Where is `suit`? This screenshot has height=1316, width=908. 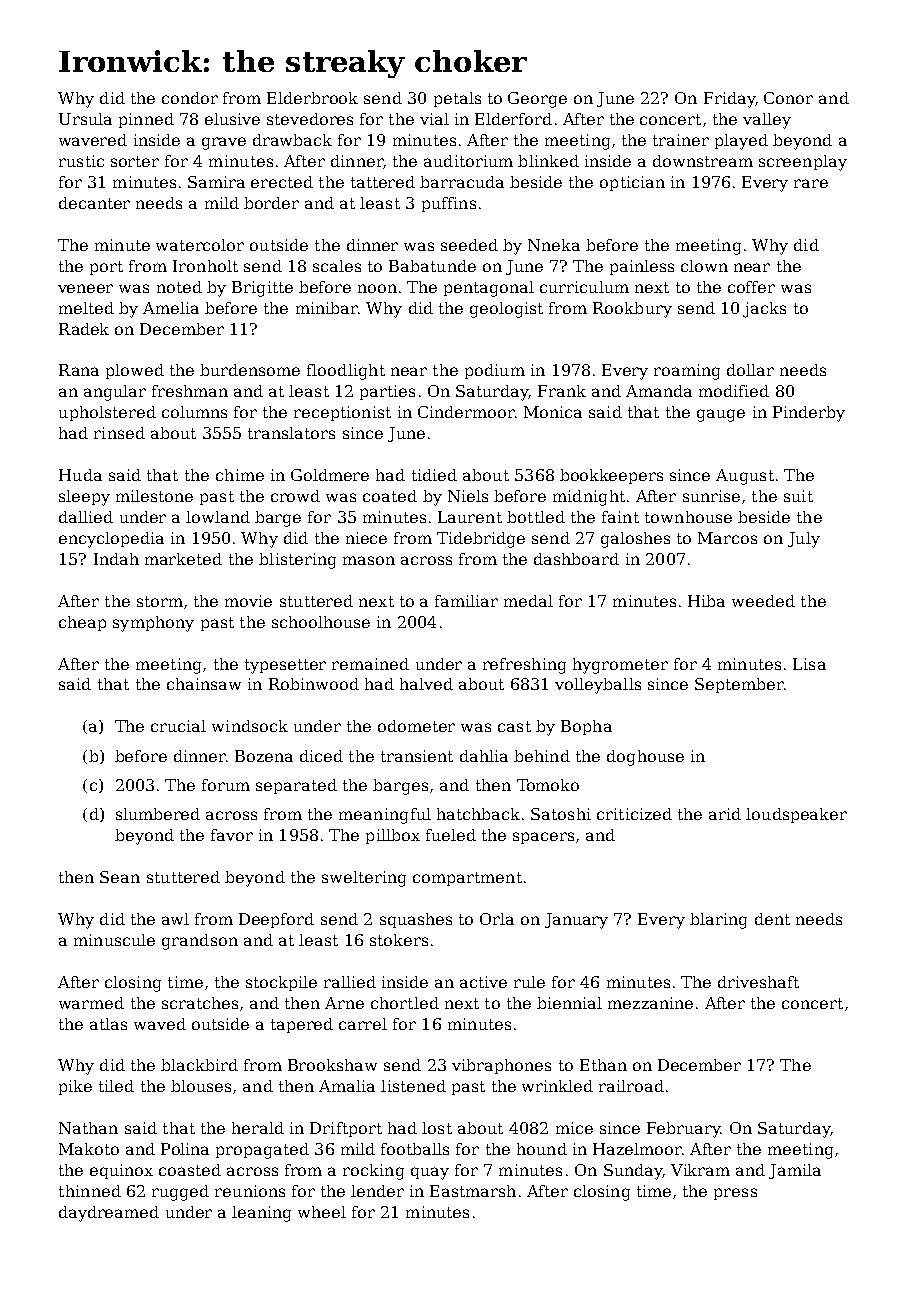
suit is located at coordinates (798, 496).
